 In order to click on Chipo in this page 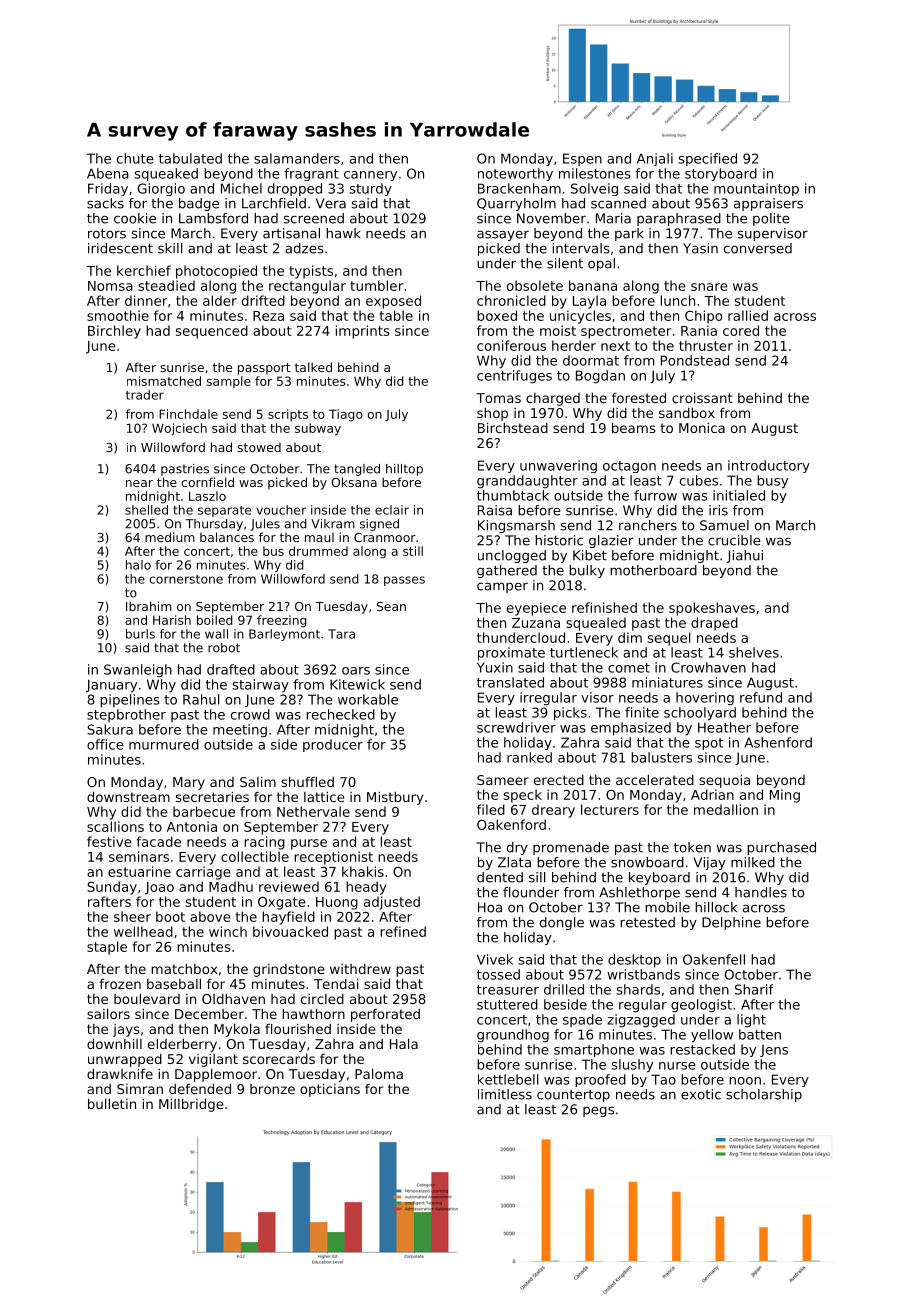, I will do `click(703, 317)`.
